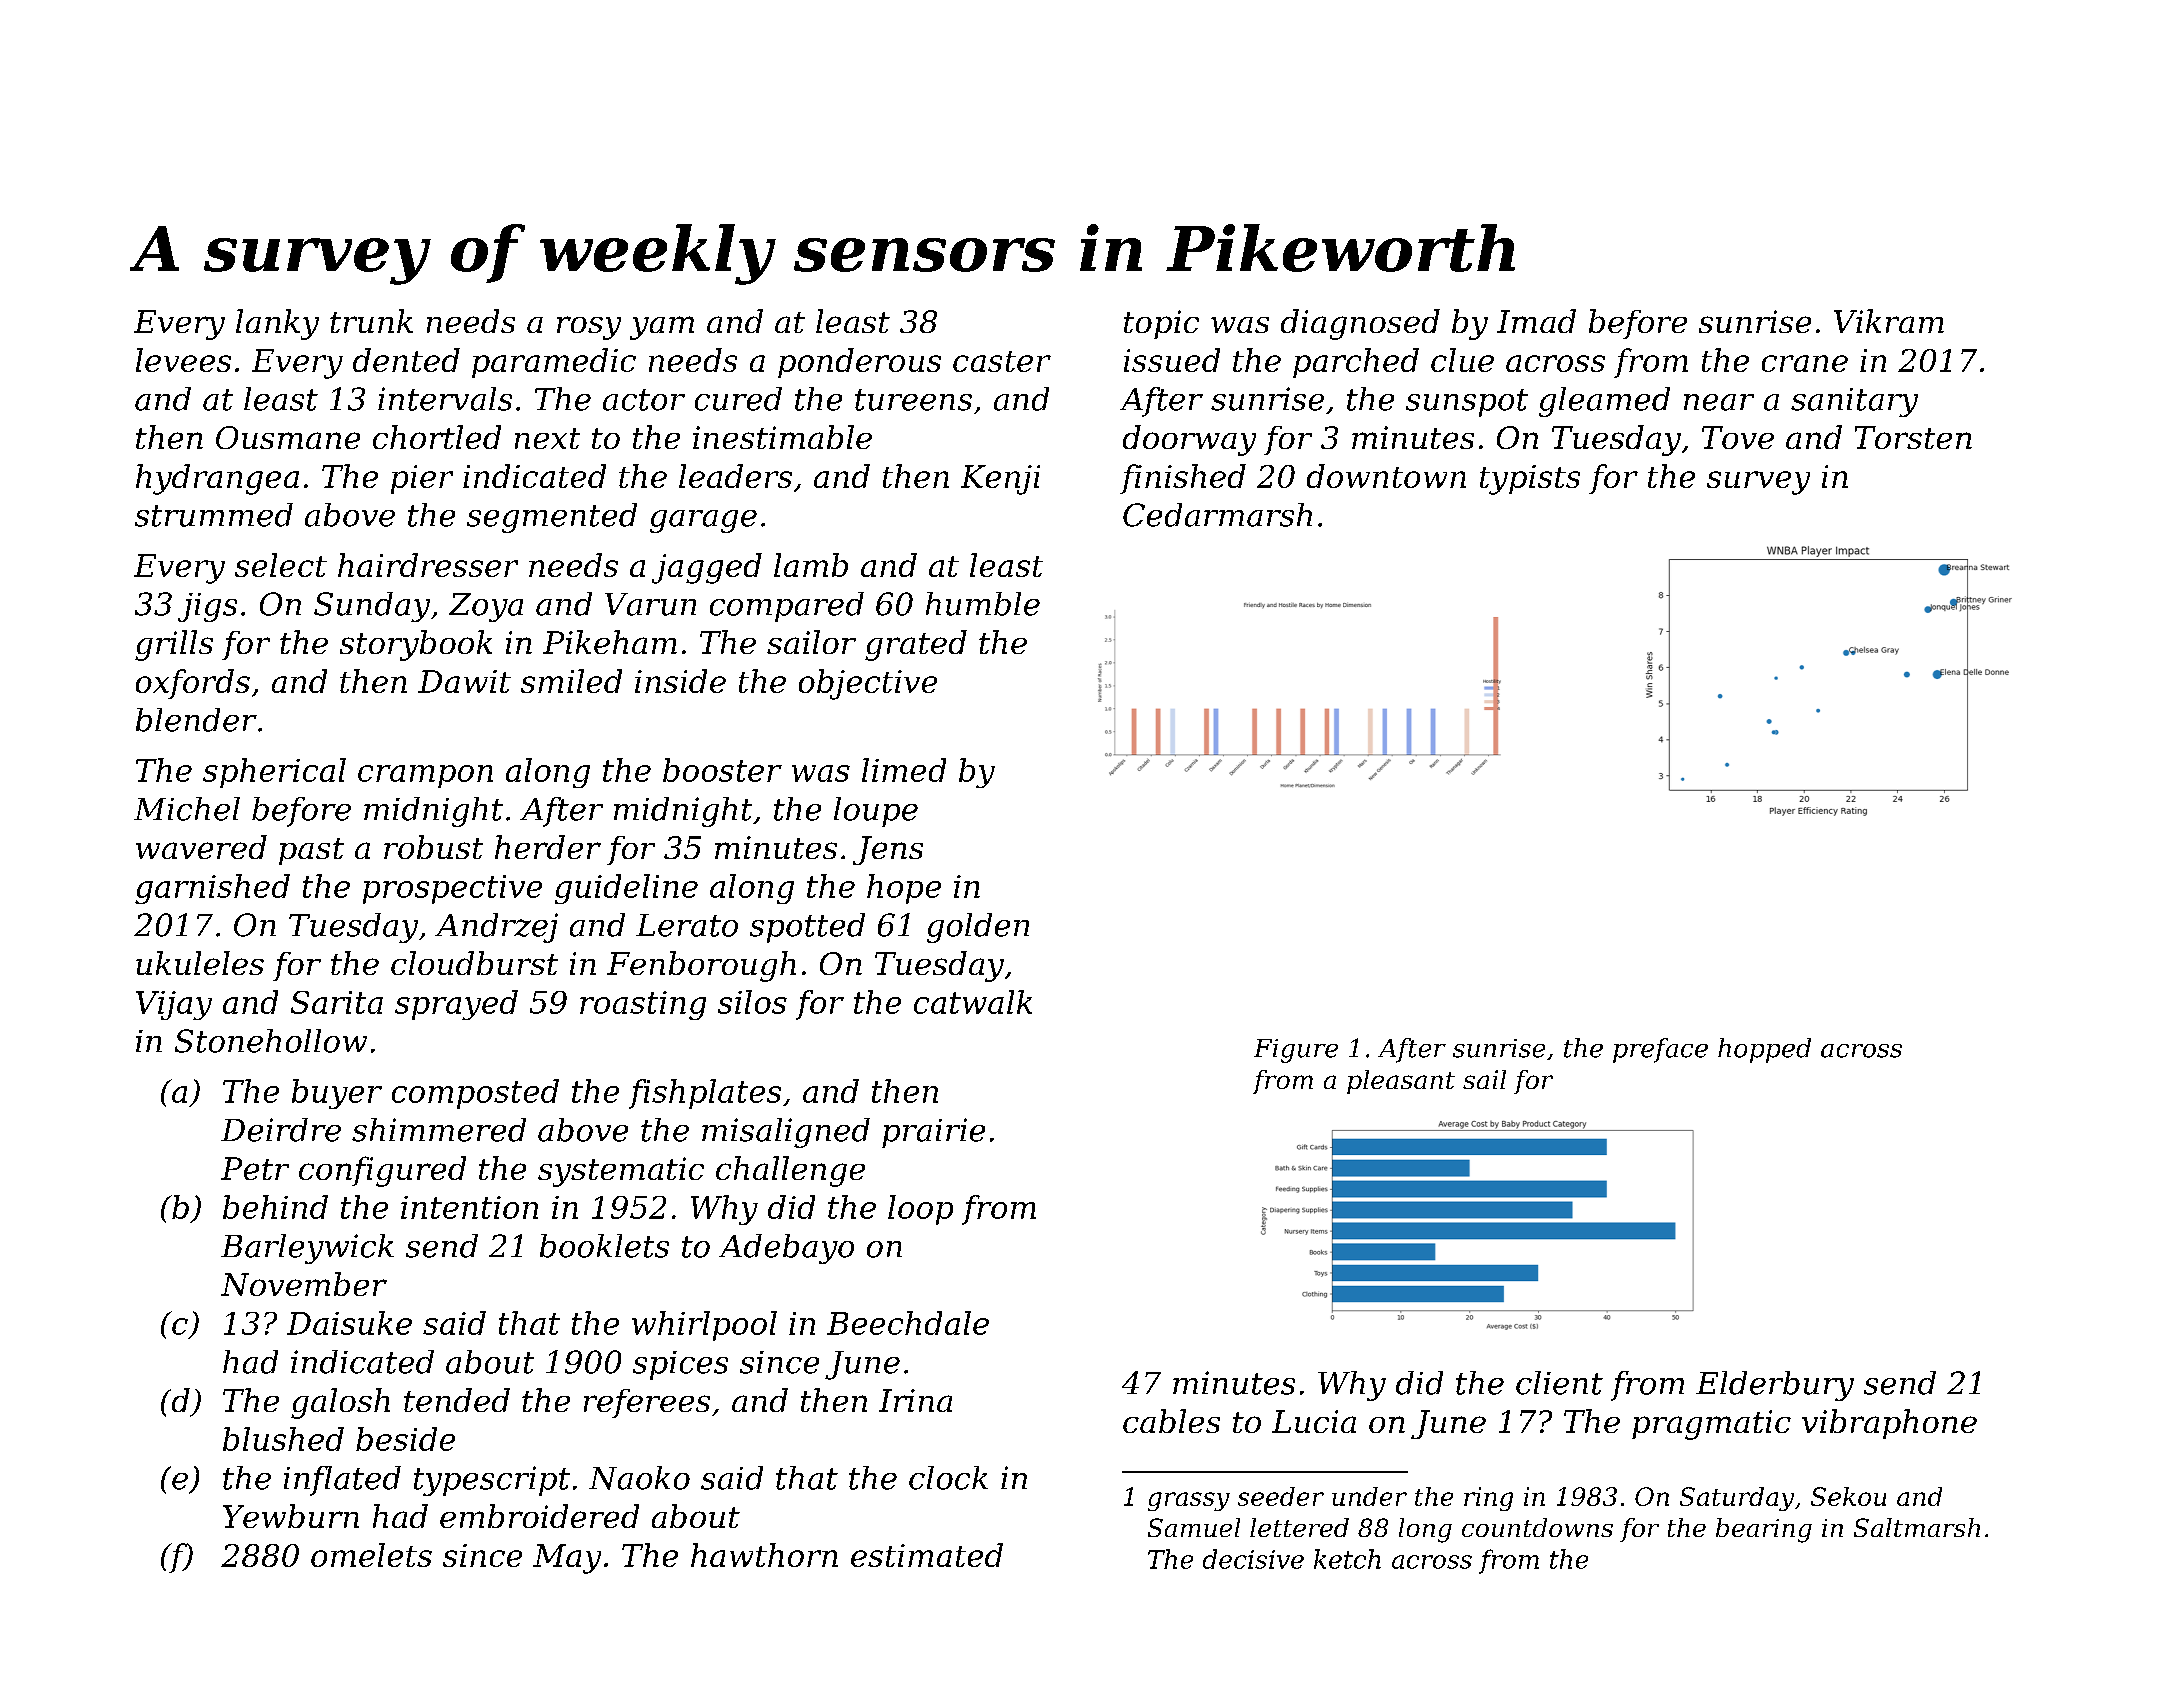 The width and height of the screenshot is (2178, 1683). What do you see at coordinates (888, 850) in the screenshot?
I see `Jens` at bounding box center [888, 850].
